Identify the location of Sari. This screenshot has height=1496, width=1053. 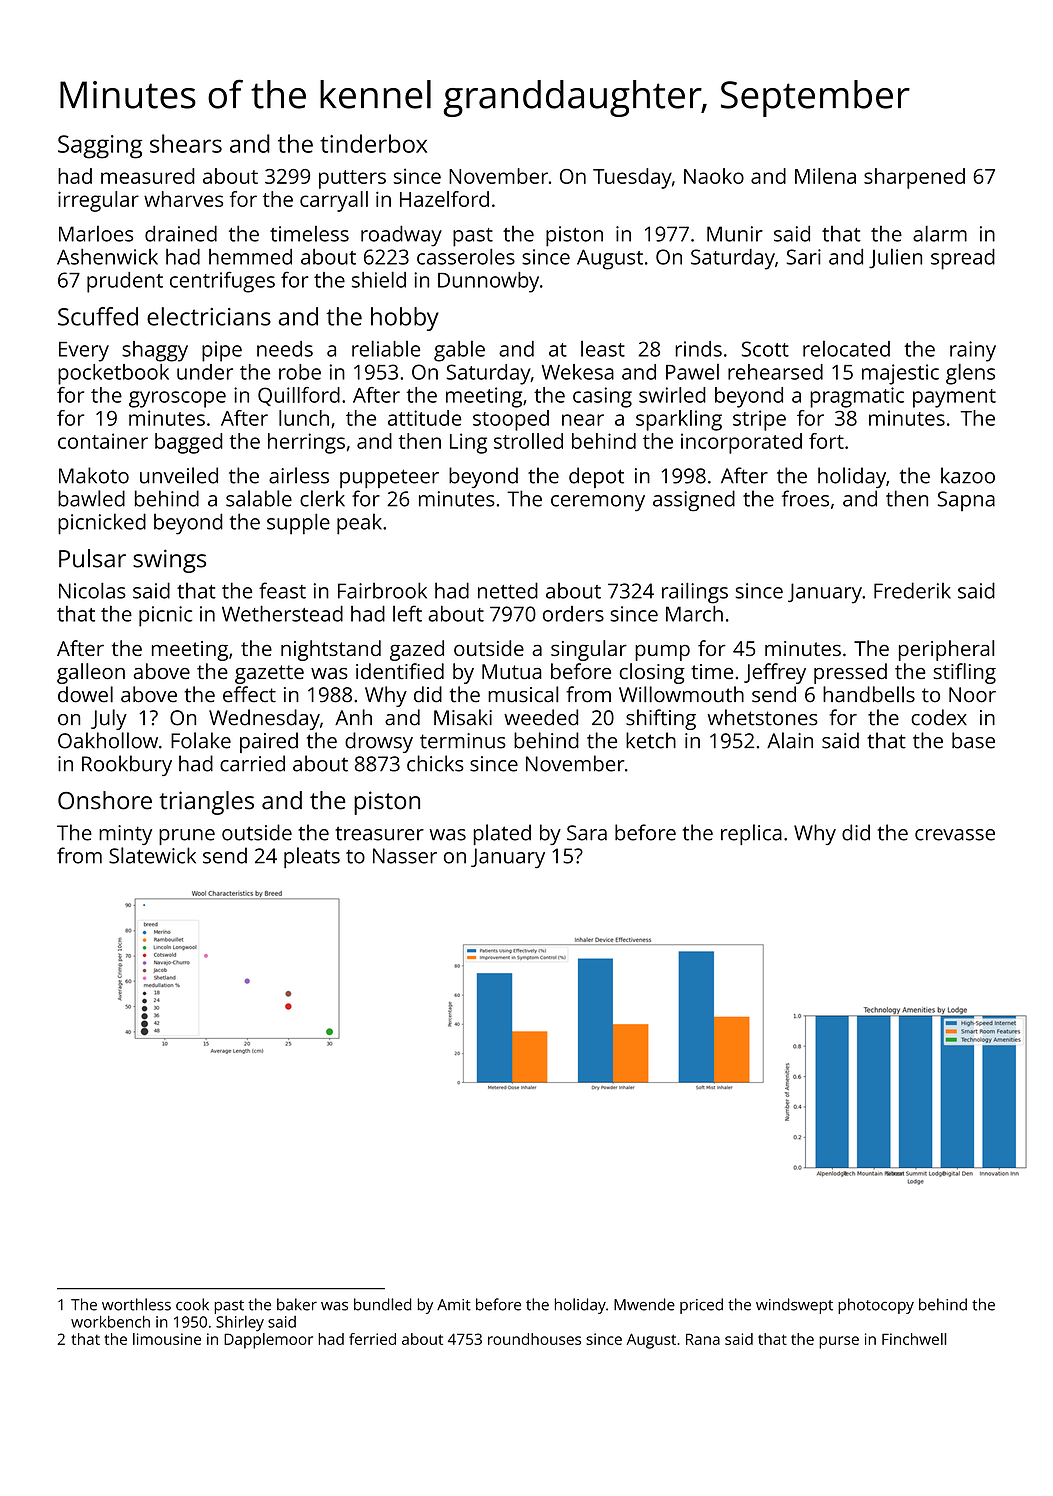
(804, 257).
